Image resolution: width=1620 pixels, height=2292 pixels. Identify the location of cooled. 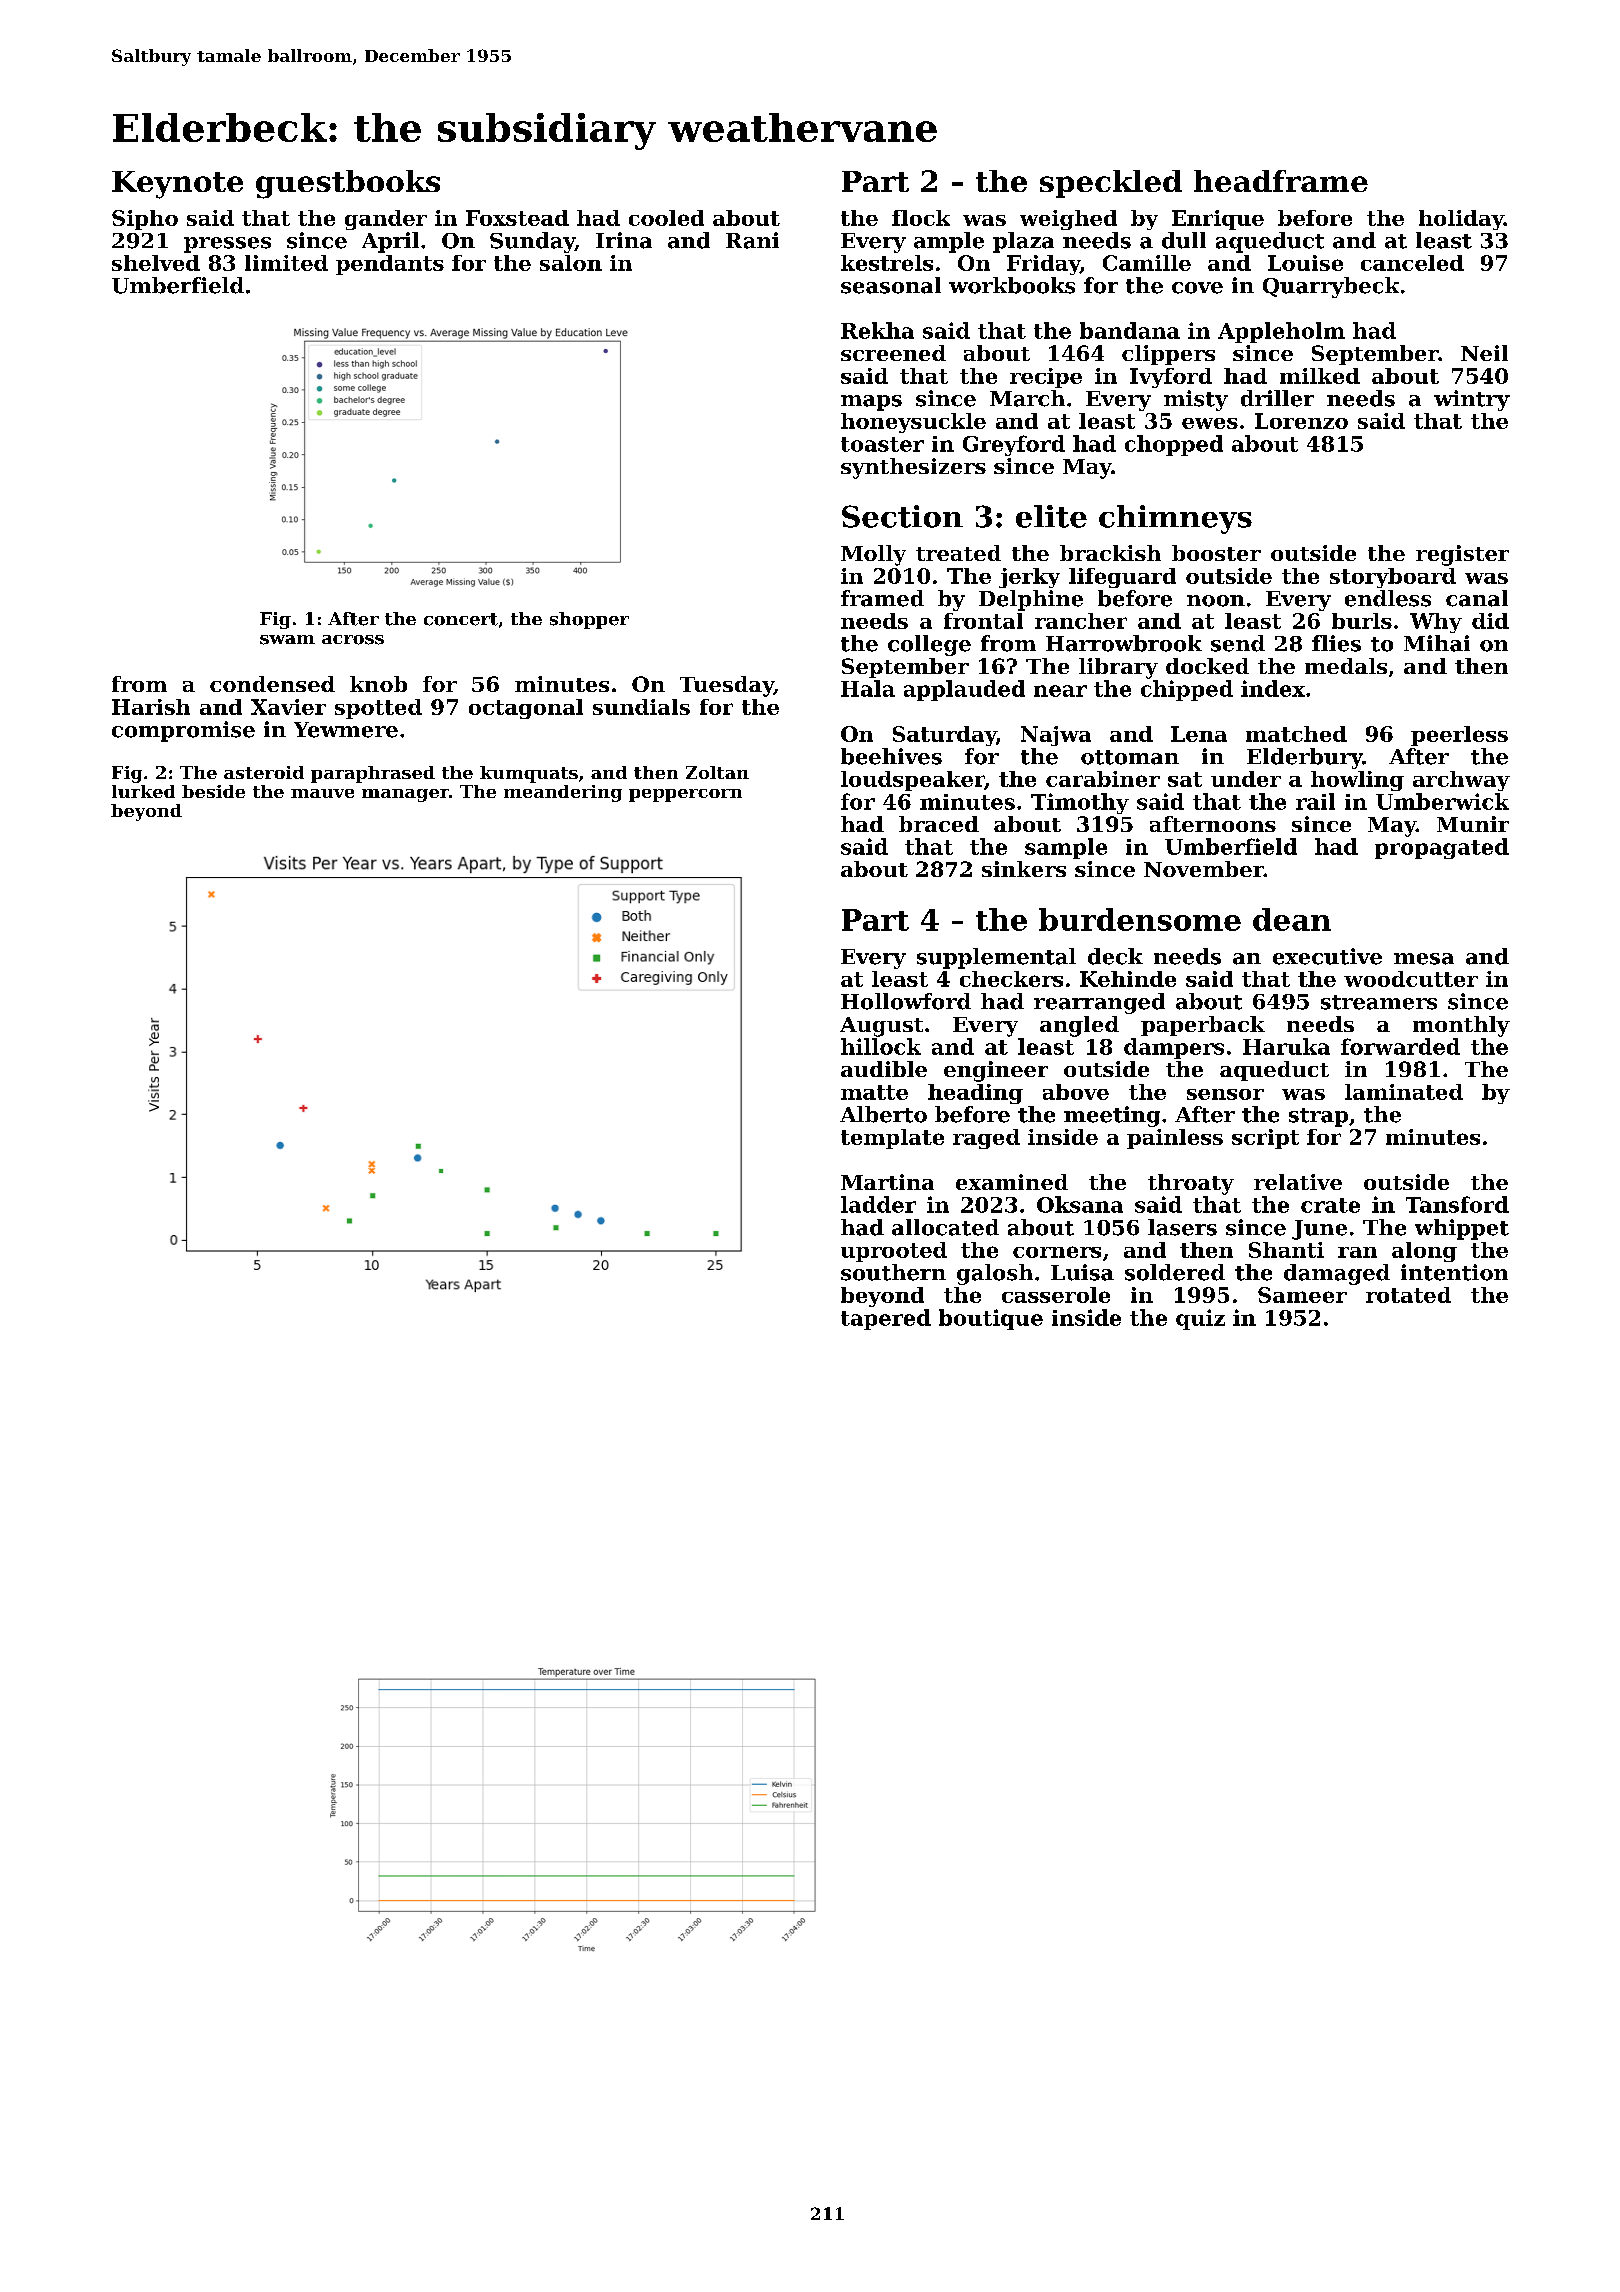
(666, 218).
